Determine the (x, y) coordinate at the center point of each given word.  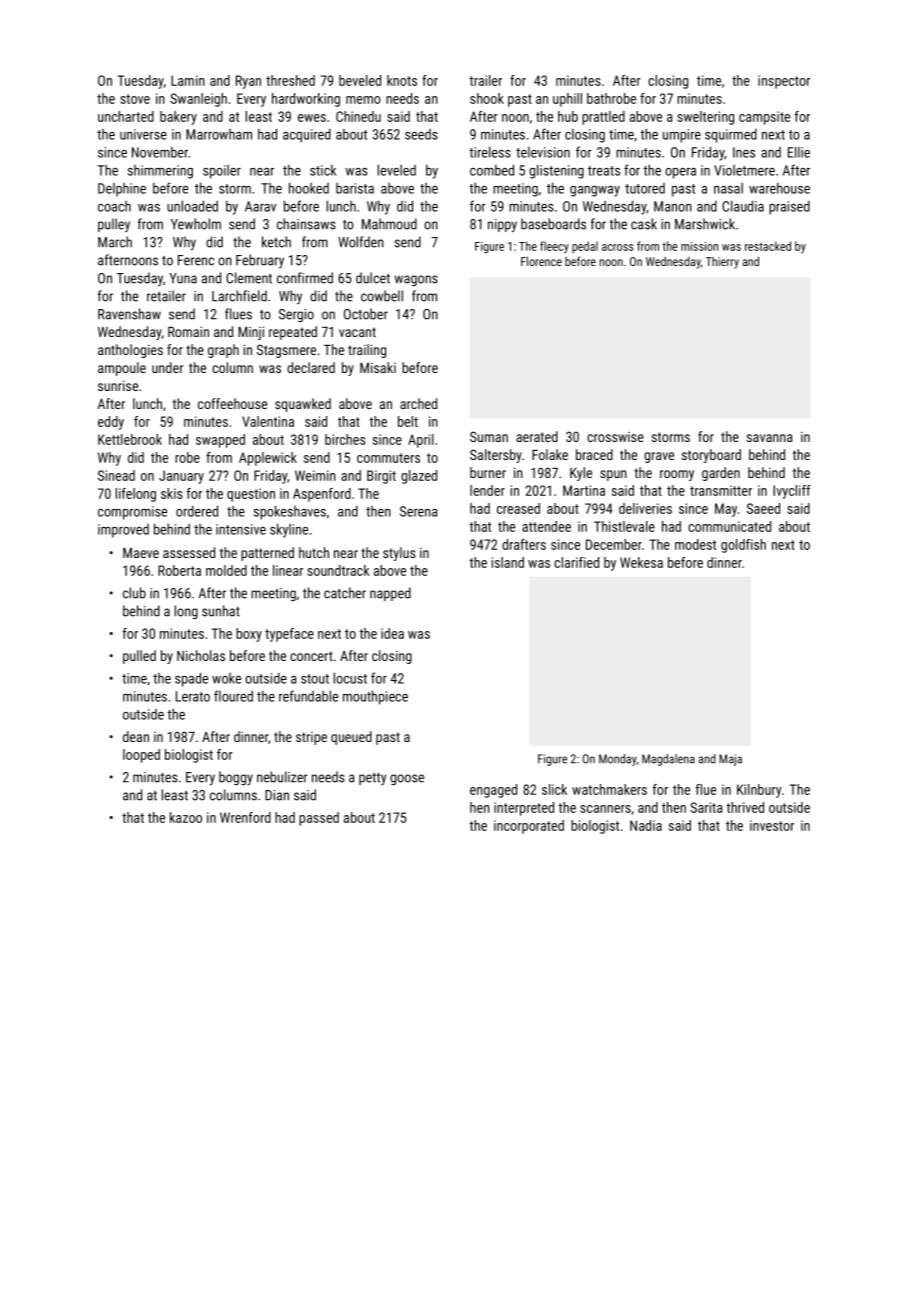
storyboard (711, 456)
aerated (537, 436)
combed (492, 170)
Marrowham (219, 134)
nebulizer (282, 777)
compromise (132, 513)
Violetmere (744, 170)
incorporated (529, 827)
